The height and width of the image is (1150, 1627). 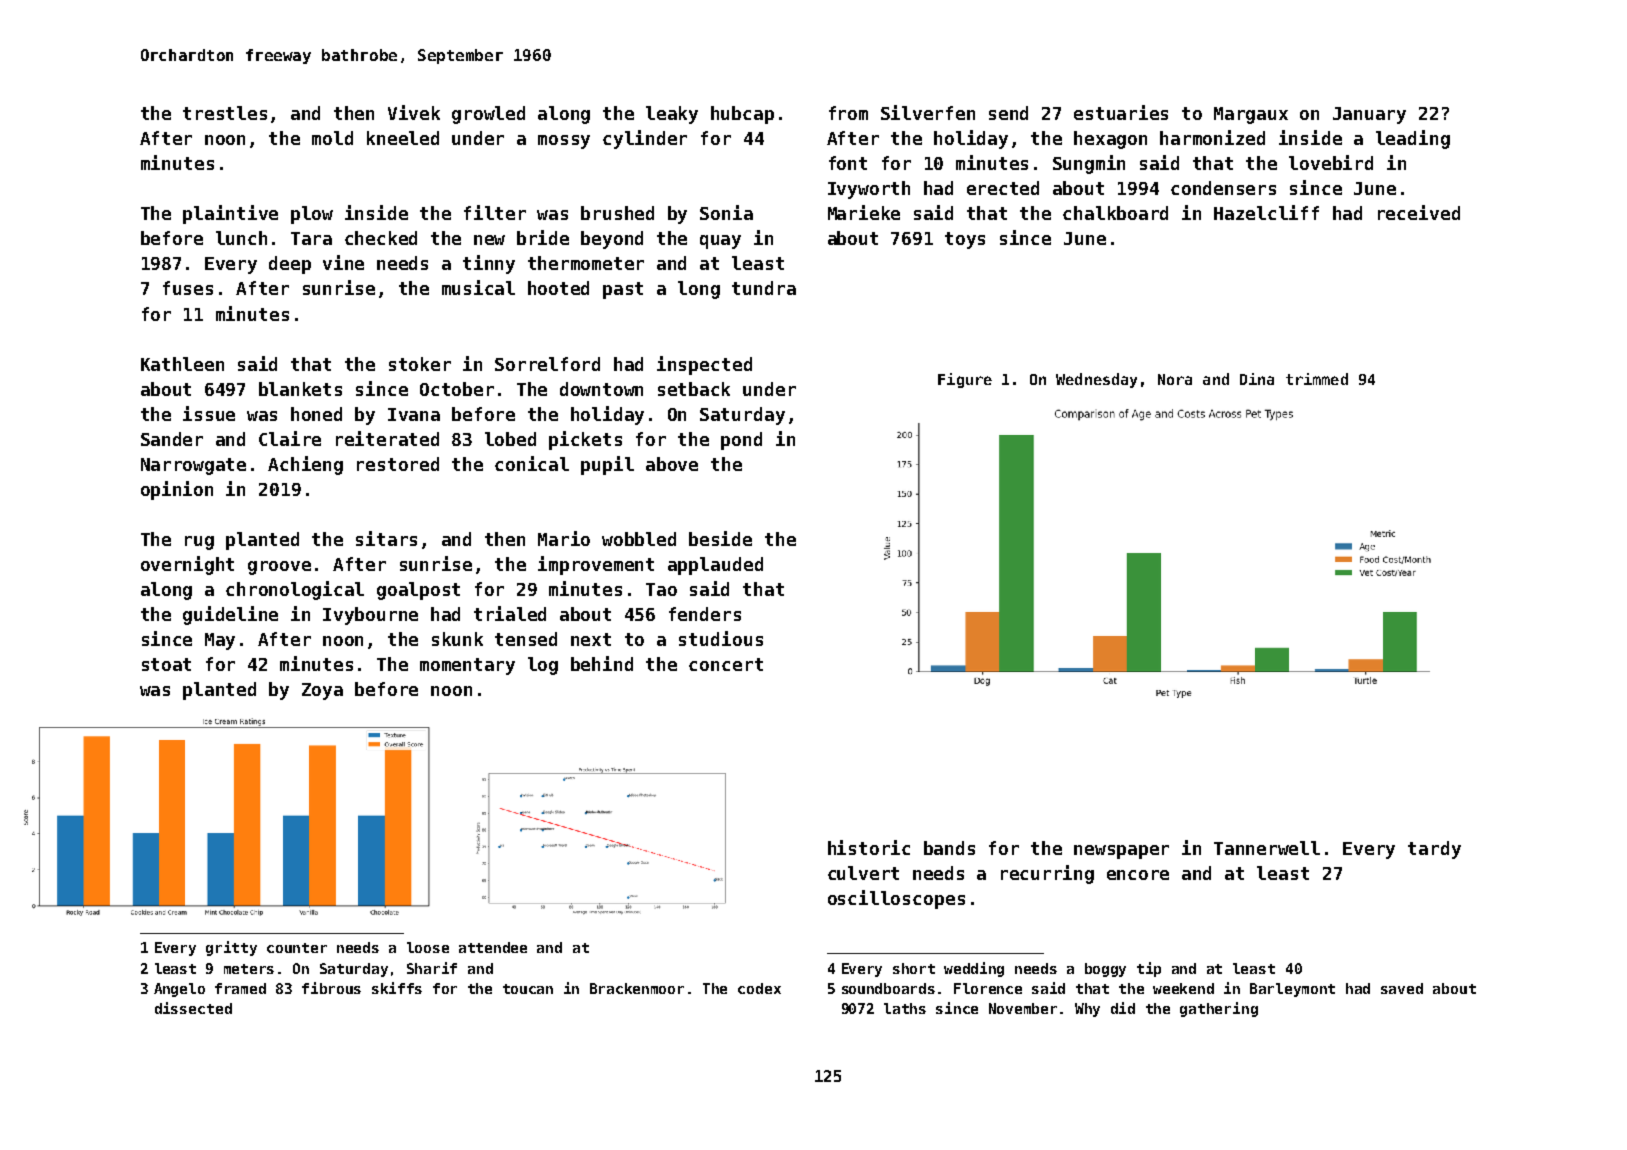 I want to click on Tannerwell, so click(x=1267, y=848).
